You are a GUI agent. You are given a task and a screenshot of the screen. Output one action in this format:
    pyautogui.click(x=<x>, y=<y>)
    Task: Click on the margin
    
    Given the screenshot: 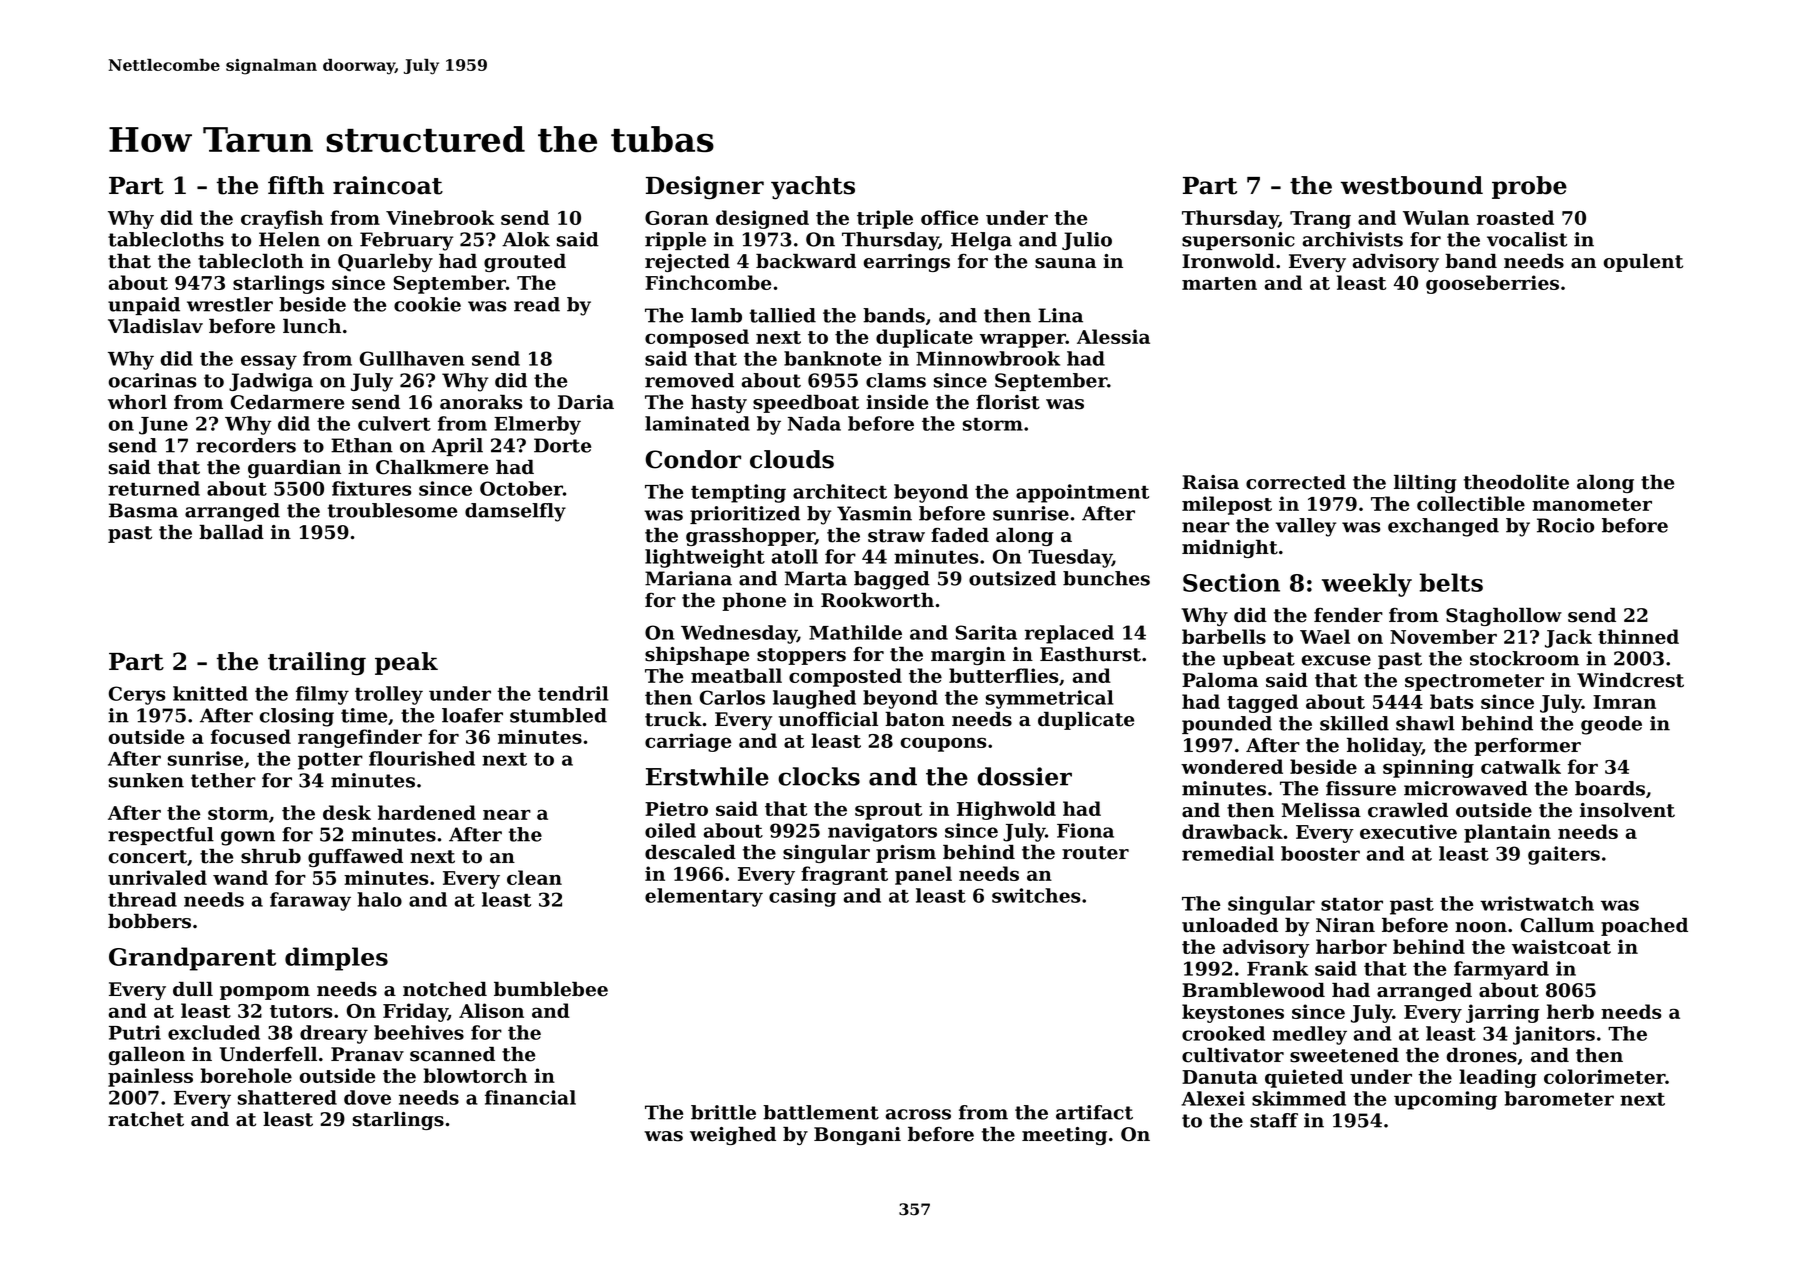 What is the action you would take?
    pyautogui.click(x=968, y=656)
